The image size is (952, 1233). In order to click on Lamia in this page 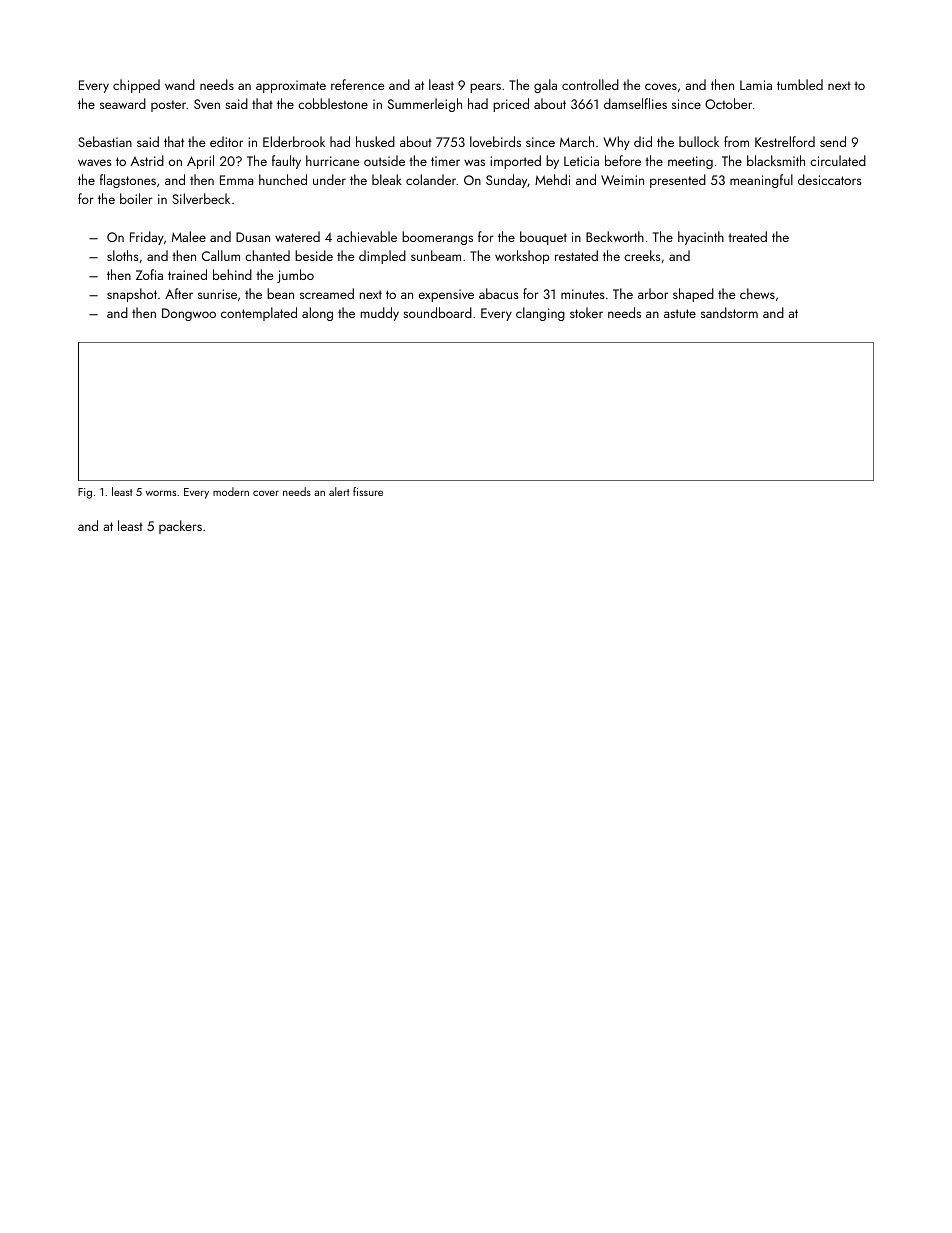, I will do `click(756, 85)`.
